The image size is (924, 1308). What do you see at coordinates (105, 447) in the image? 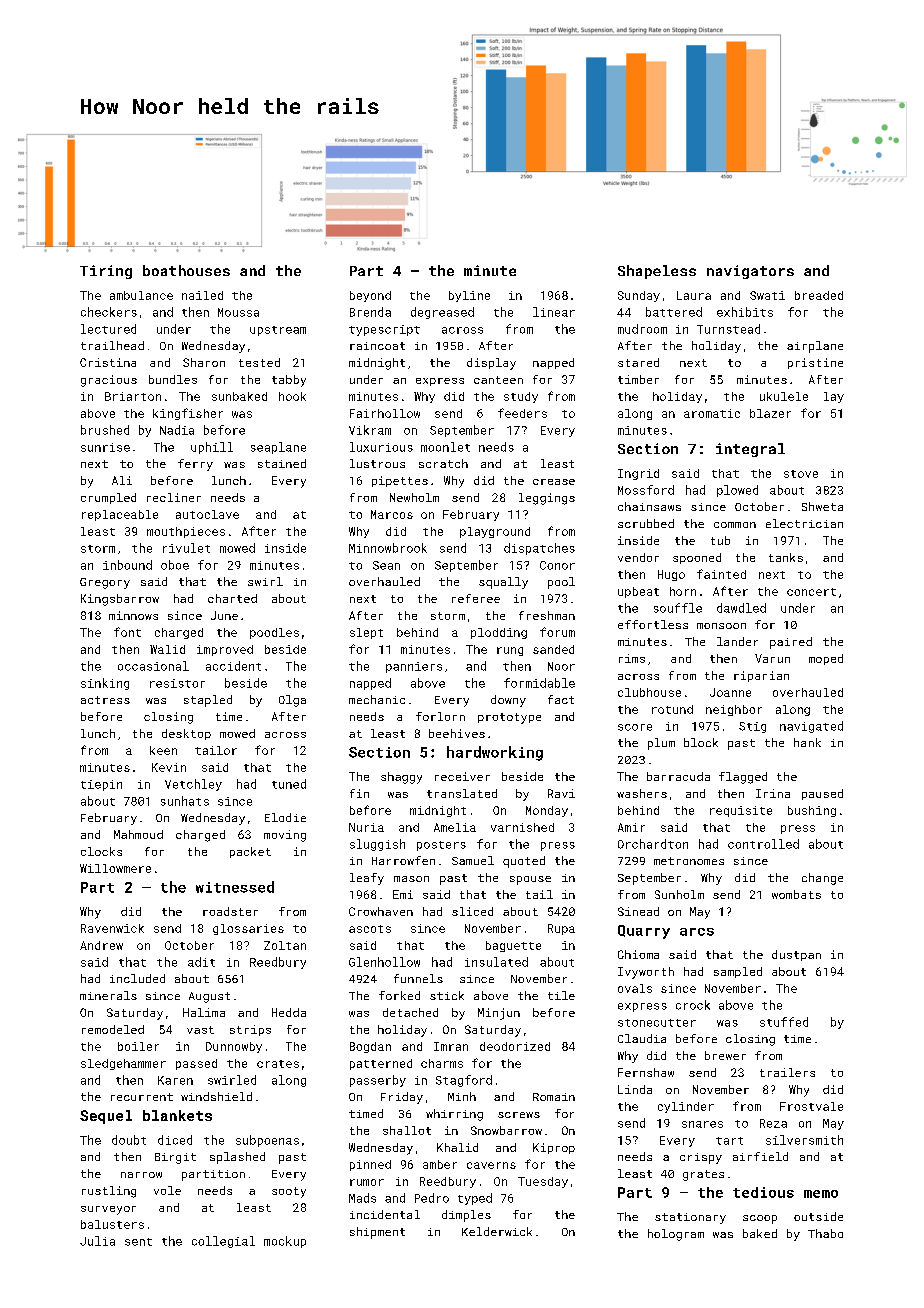
I see `sunrise` at bounding box center [105, 447].
